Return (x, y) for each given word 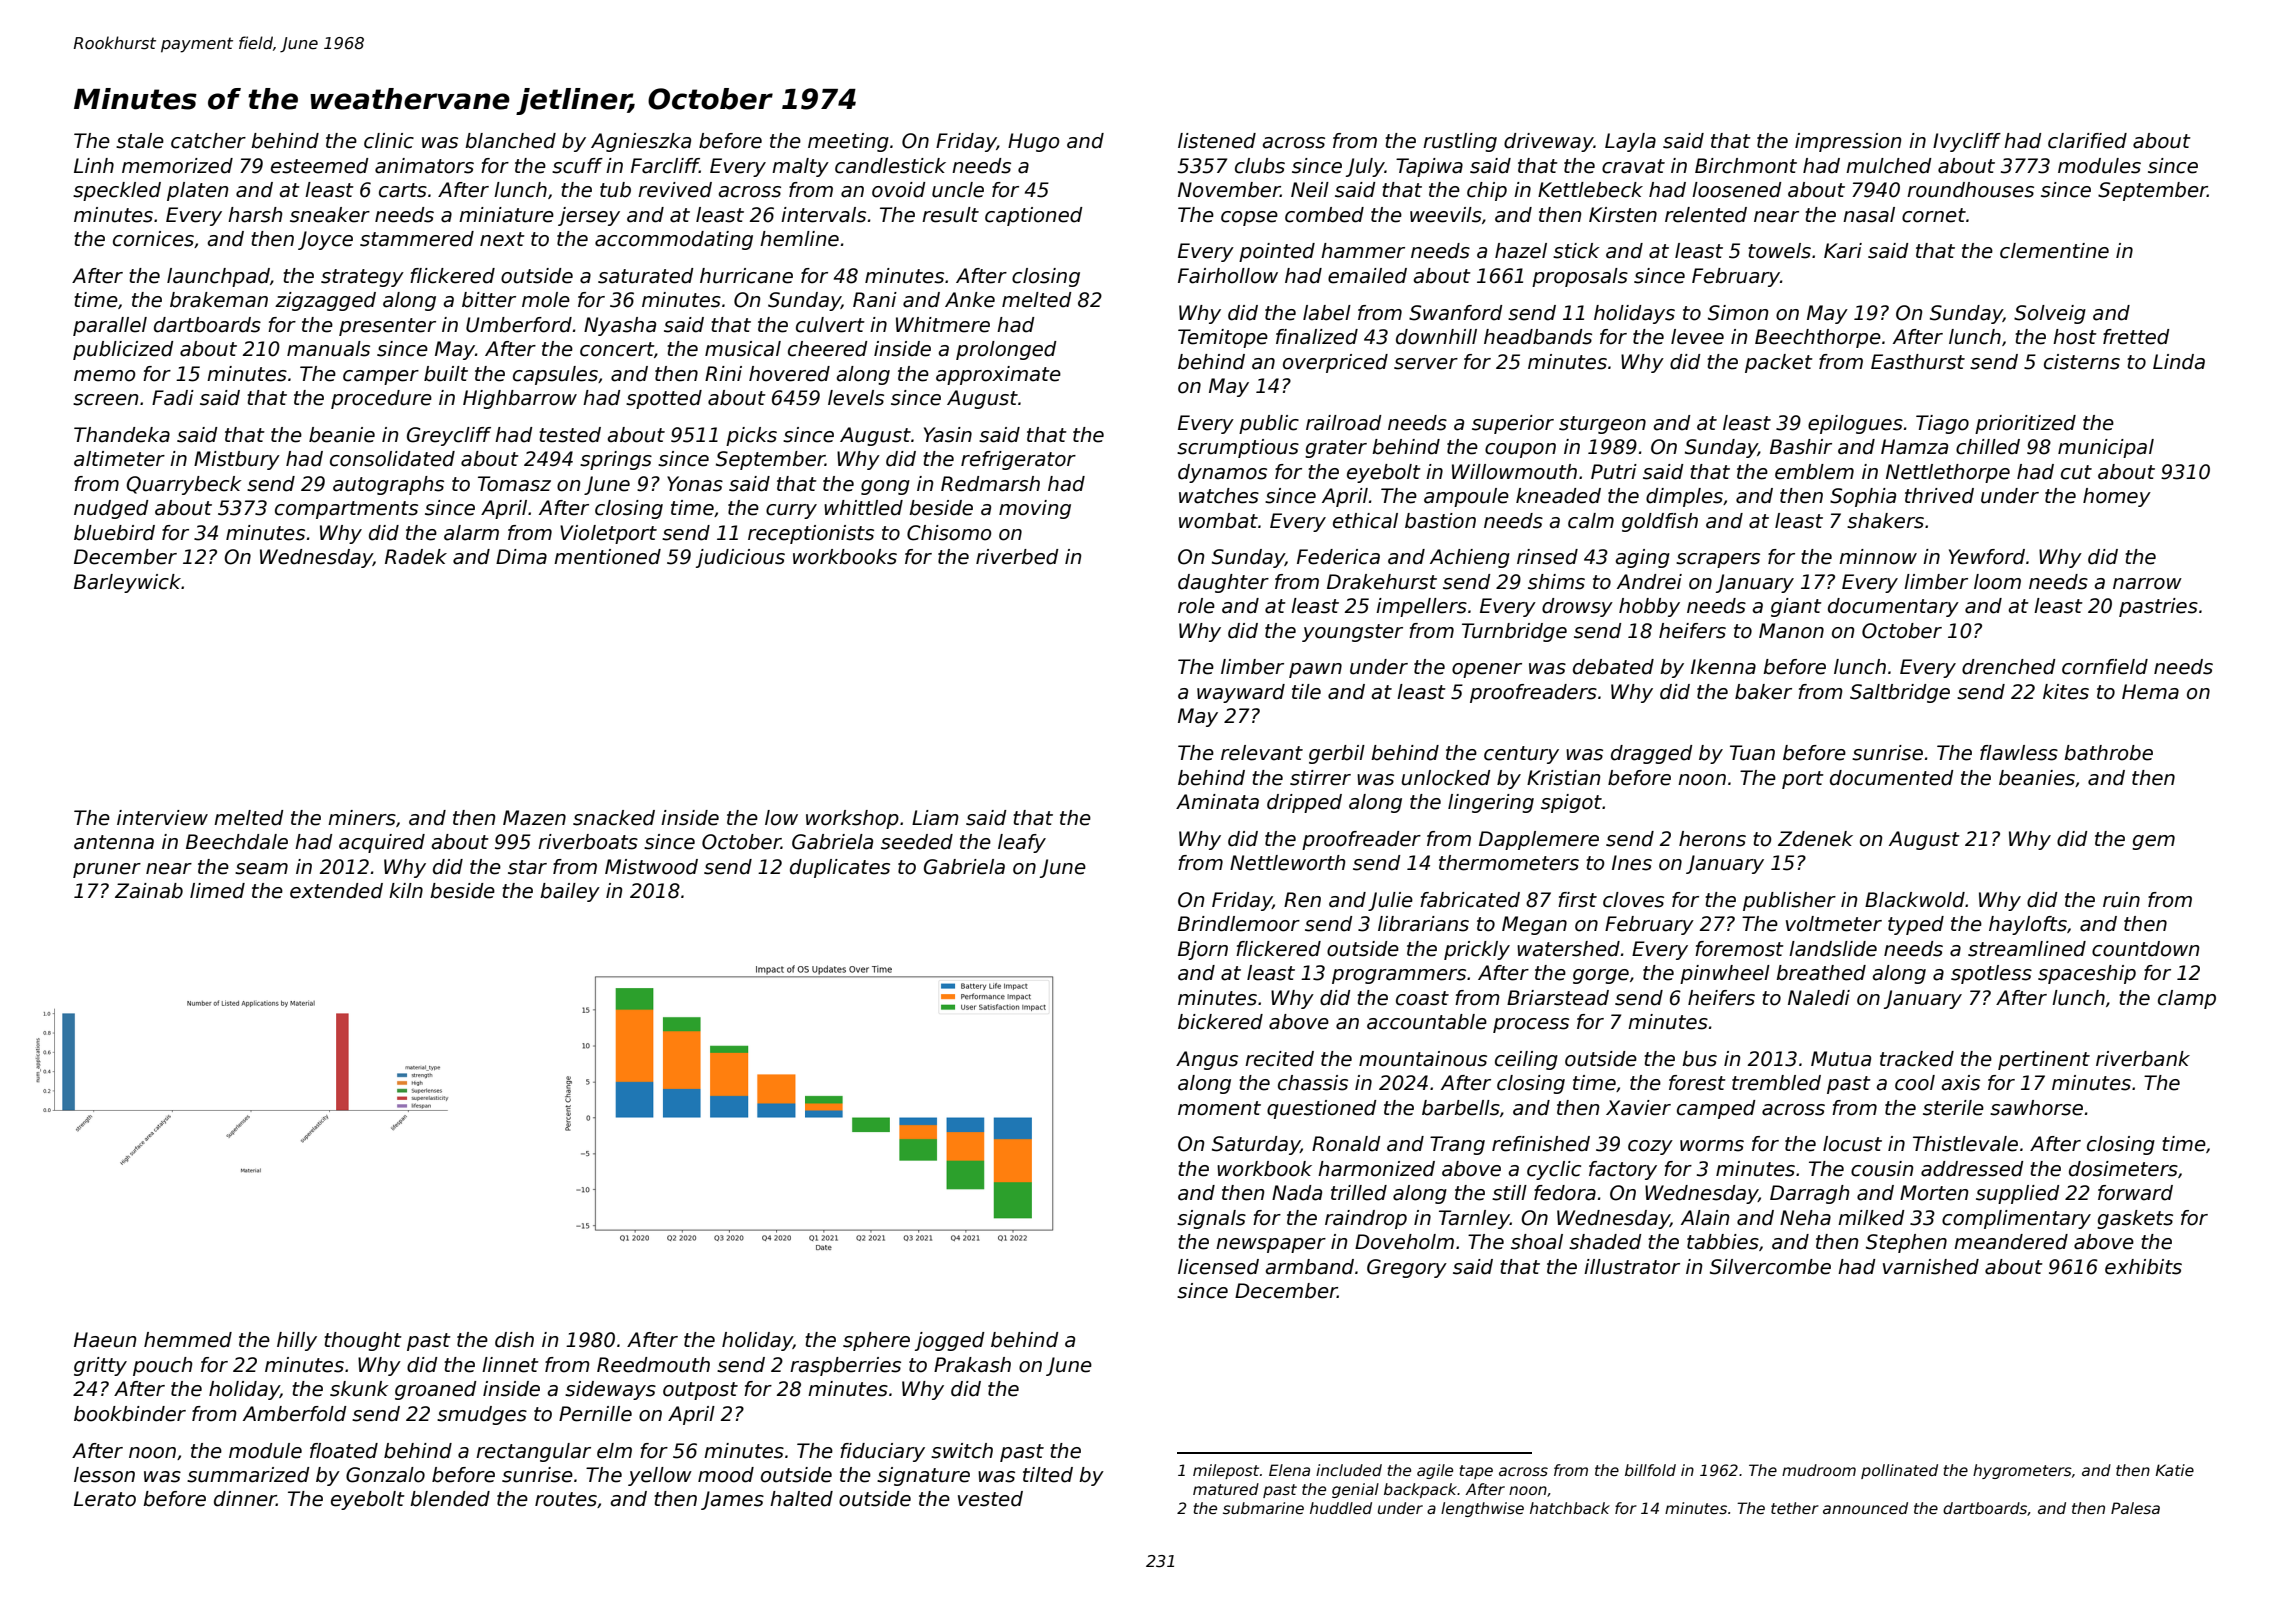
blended (450, 1499)
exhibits (2143, 1267)
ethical (1365, 521)
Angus (1207, 1060)
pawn (1315, 670)
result (950, 215)
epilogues (1855, 424)
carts (403, 190)
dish (514, 1340)
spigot (1571, 803)
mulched (1889, 166)
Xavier (1638, 1108)
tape (1476, 1472)
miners (362, 818)
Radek (416, 557)
